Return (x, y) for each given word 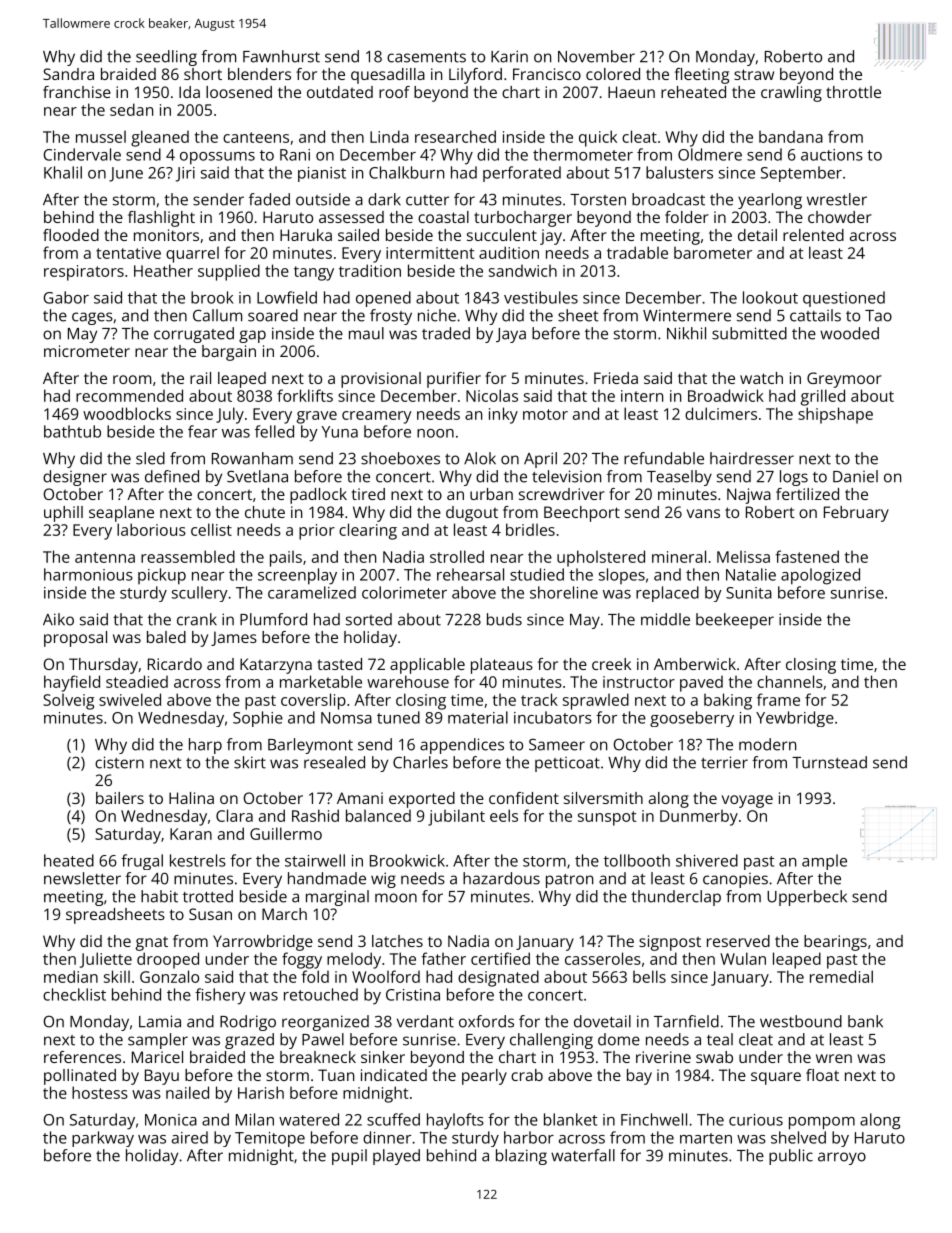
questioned (844, 299)
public (791, 1157)
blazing (521, 1157)
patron (569, 881)
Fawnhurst (281, 56)
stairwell (315, 860)
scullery (200, 594)
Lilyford (475, 76)
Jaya (511, 335)
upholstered (601, 558)
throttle (853, 92)
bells (649, 976)
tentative (128, 253)
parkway (103, 1139)
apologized (820, 576)
